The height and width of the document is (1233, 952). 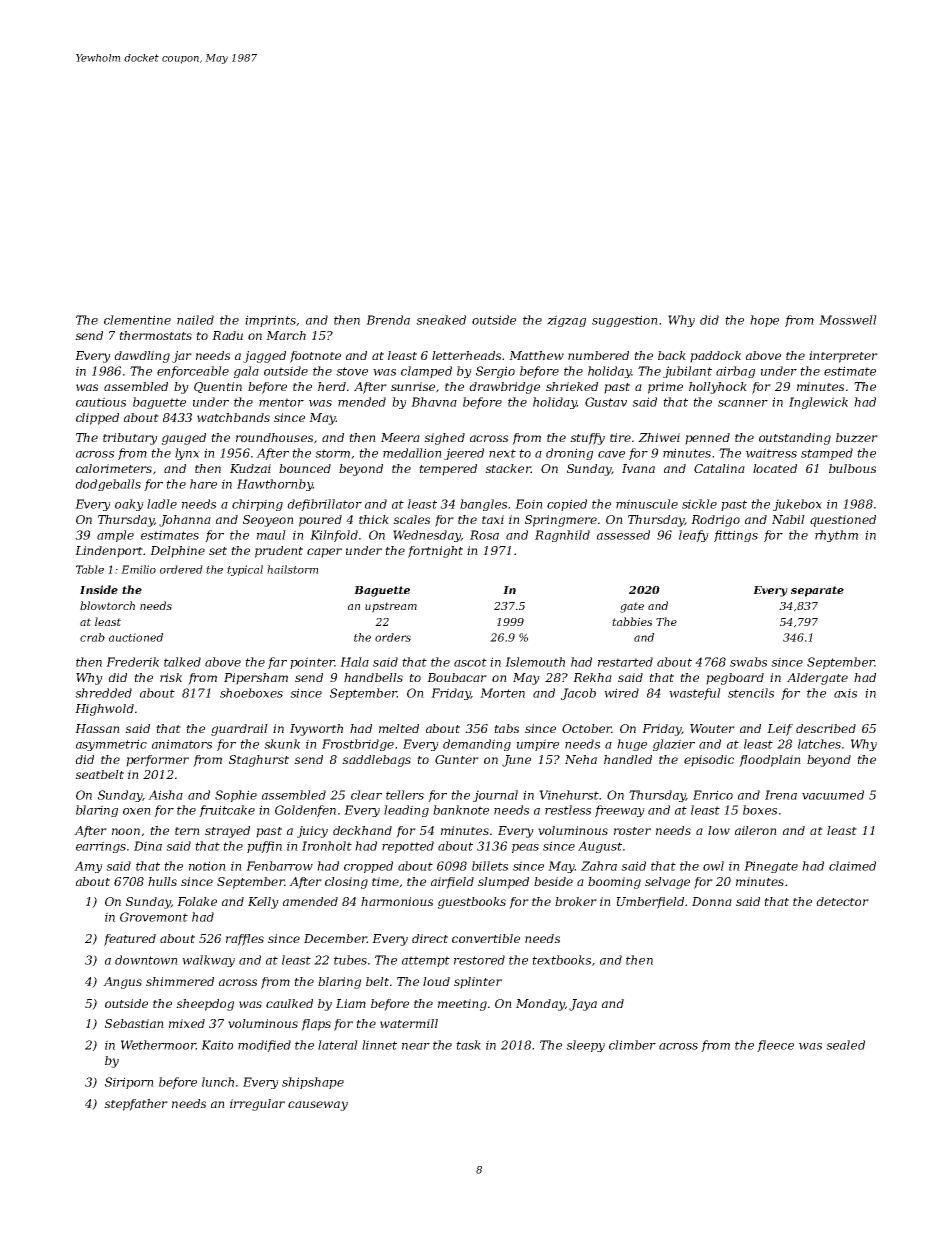 What do you see at coordinates (775, 1046) in the document?
I see `fleece` at bounding box center [775, 1046].
